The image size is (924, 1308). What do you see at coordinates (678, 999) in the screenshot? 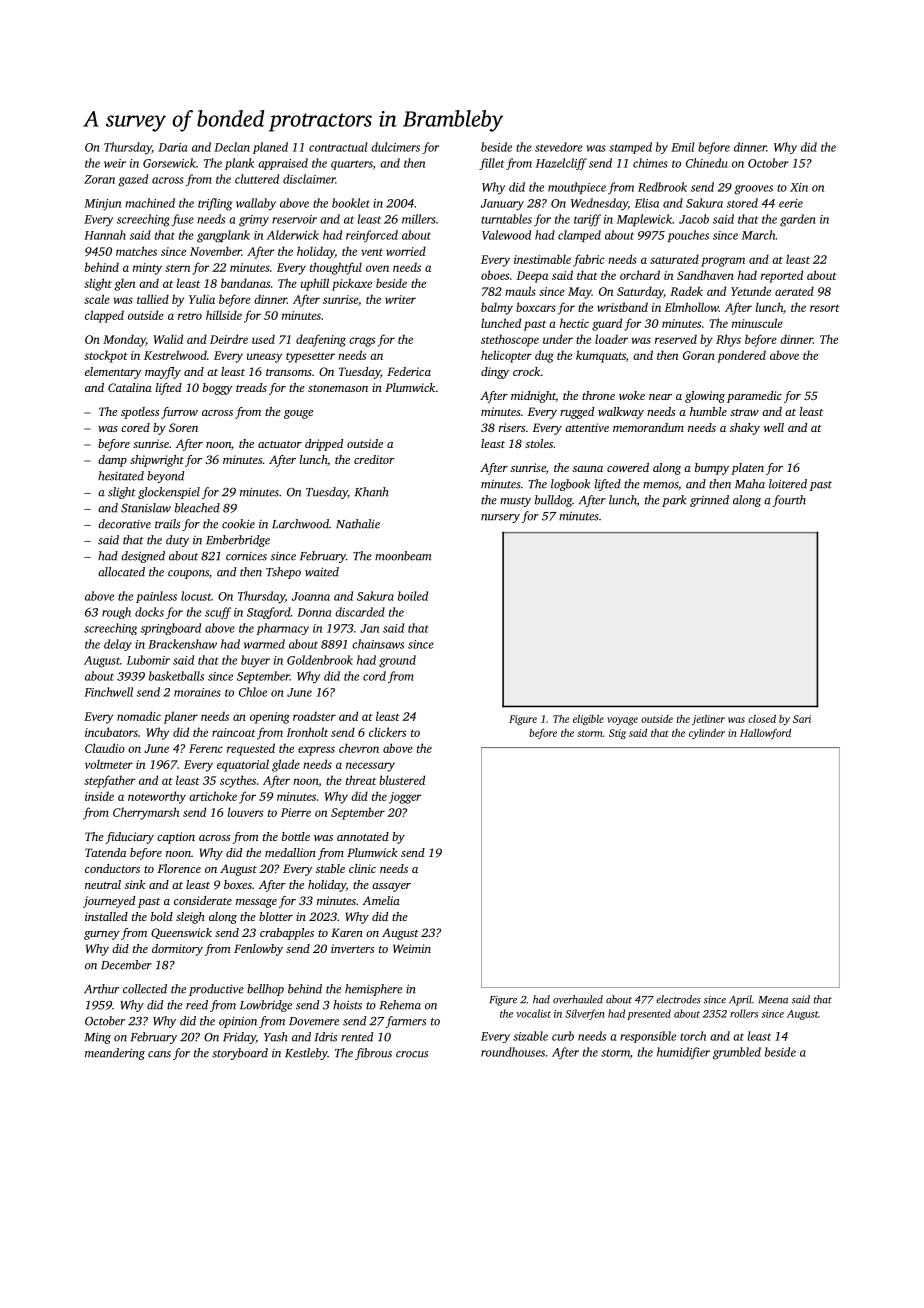
I see `electrodes` at bounding box center [678, 999].
